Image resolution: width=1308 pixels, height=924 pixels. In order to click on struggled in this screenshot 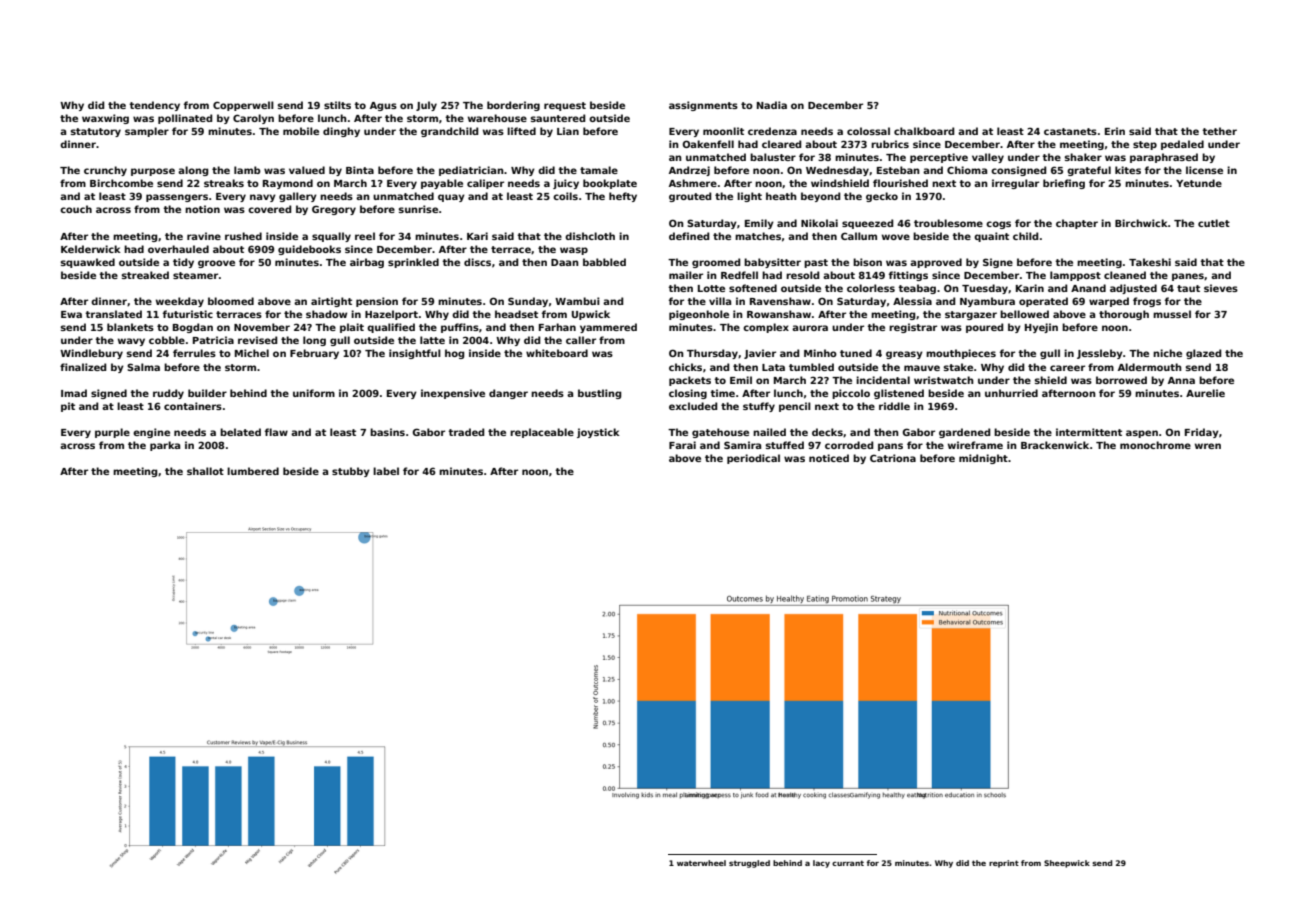, I will do `click(749, 864)`.
